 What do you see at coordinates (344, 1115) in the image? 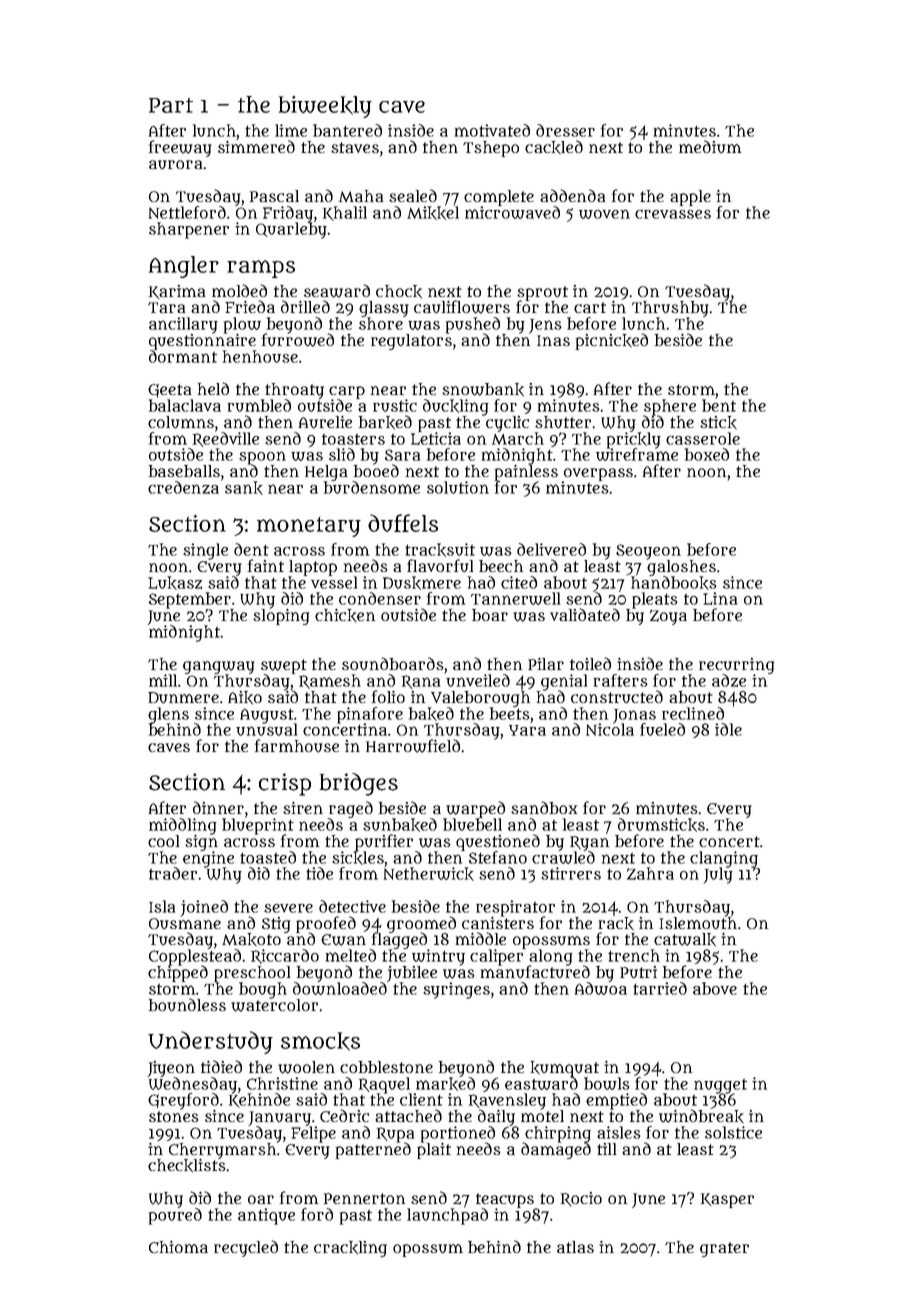
I see `Cedric` at bounding box center [344, 1115].
